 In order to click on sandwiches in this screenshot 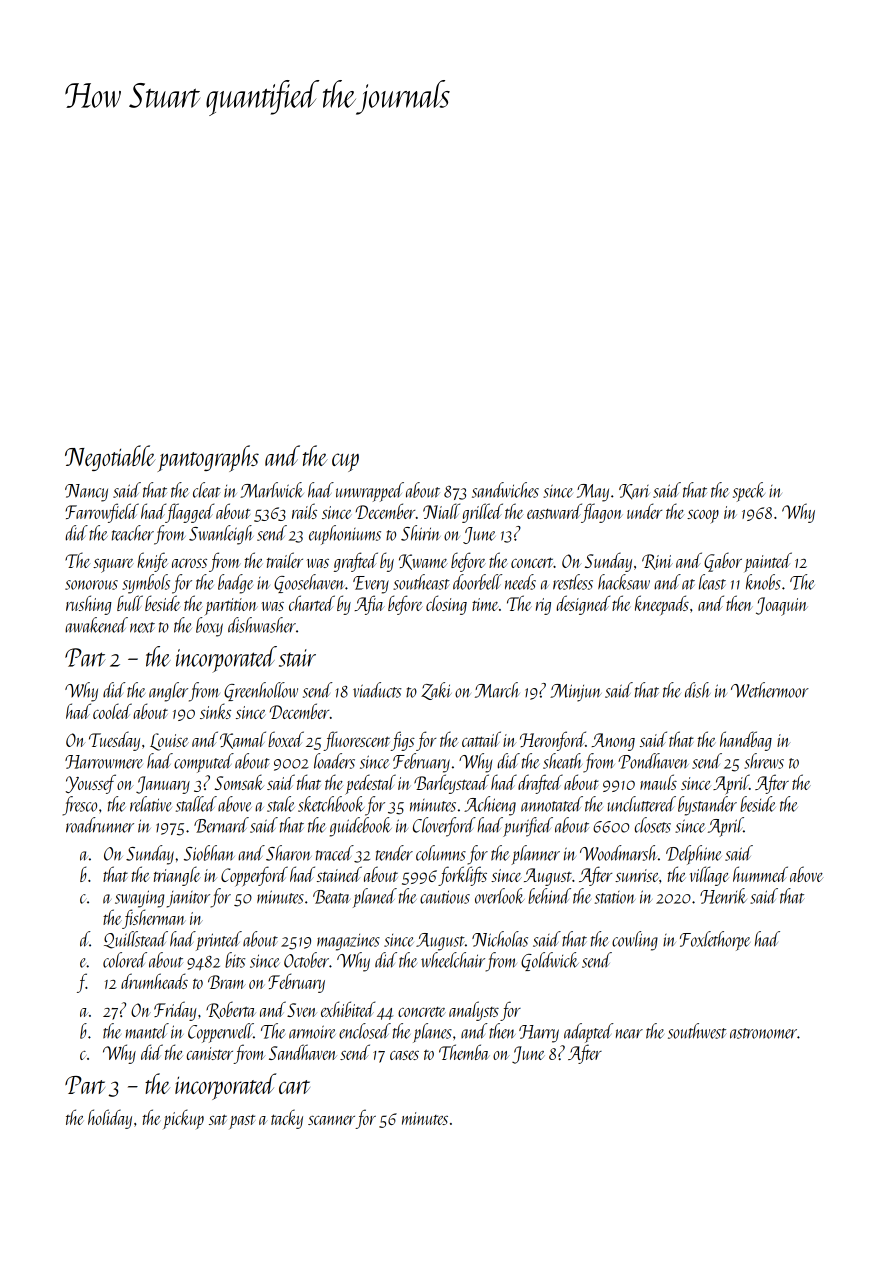, I will do `click(505, 490)`.
